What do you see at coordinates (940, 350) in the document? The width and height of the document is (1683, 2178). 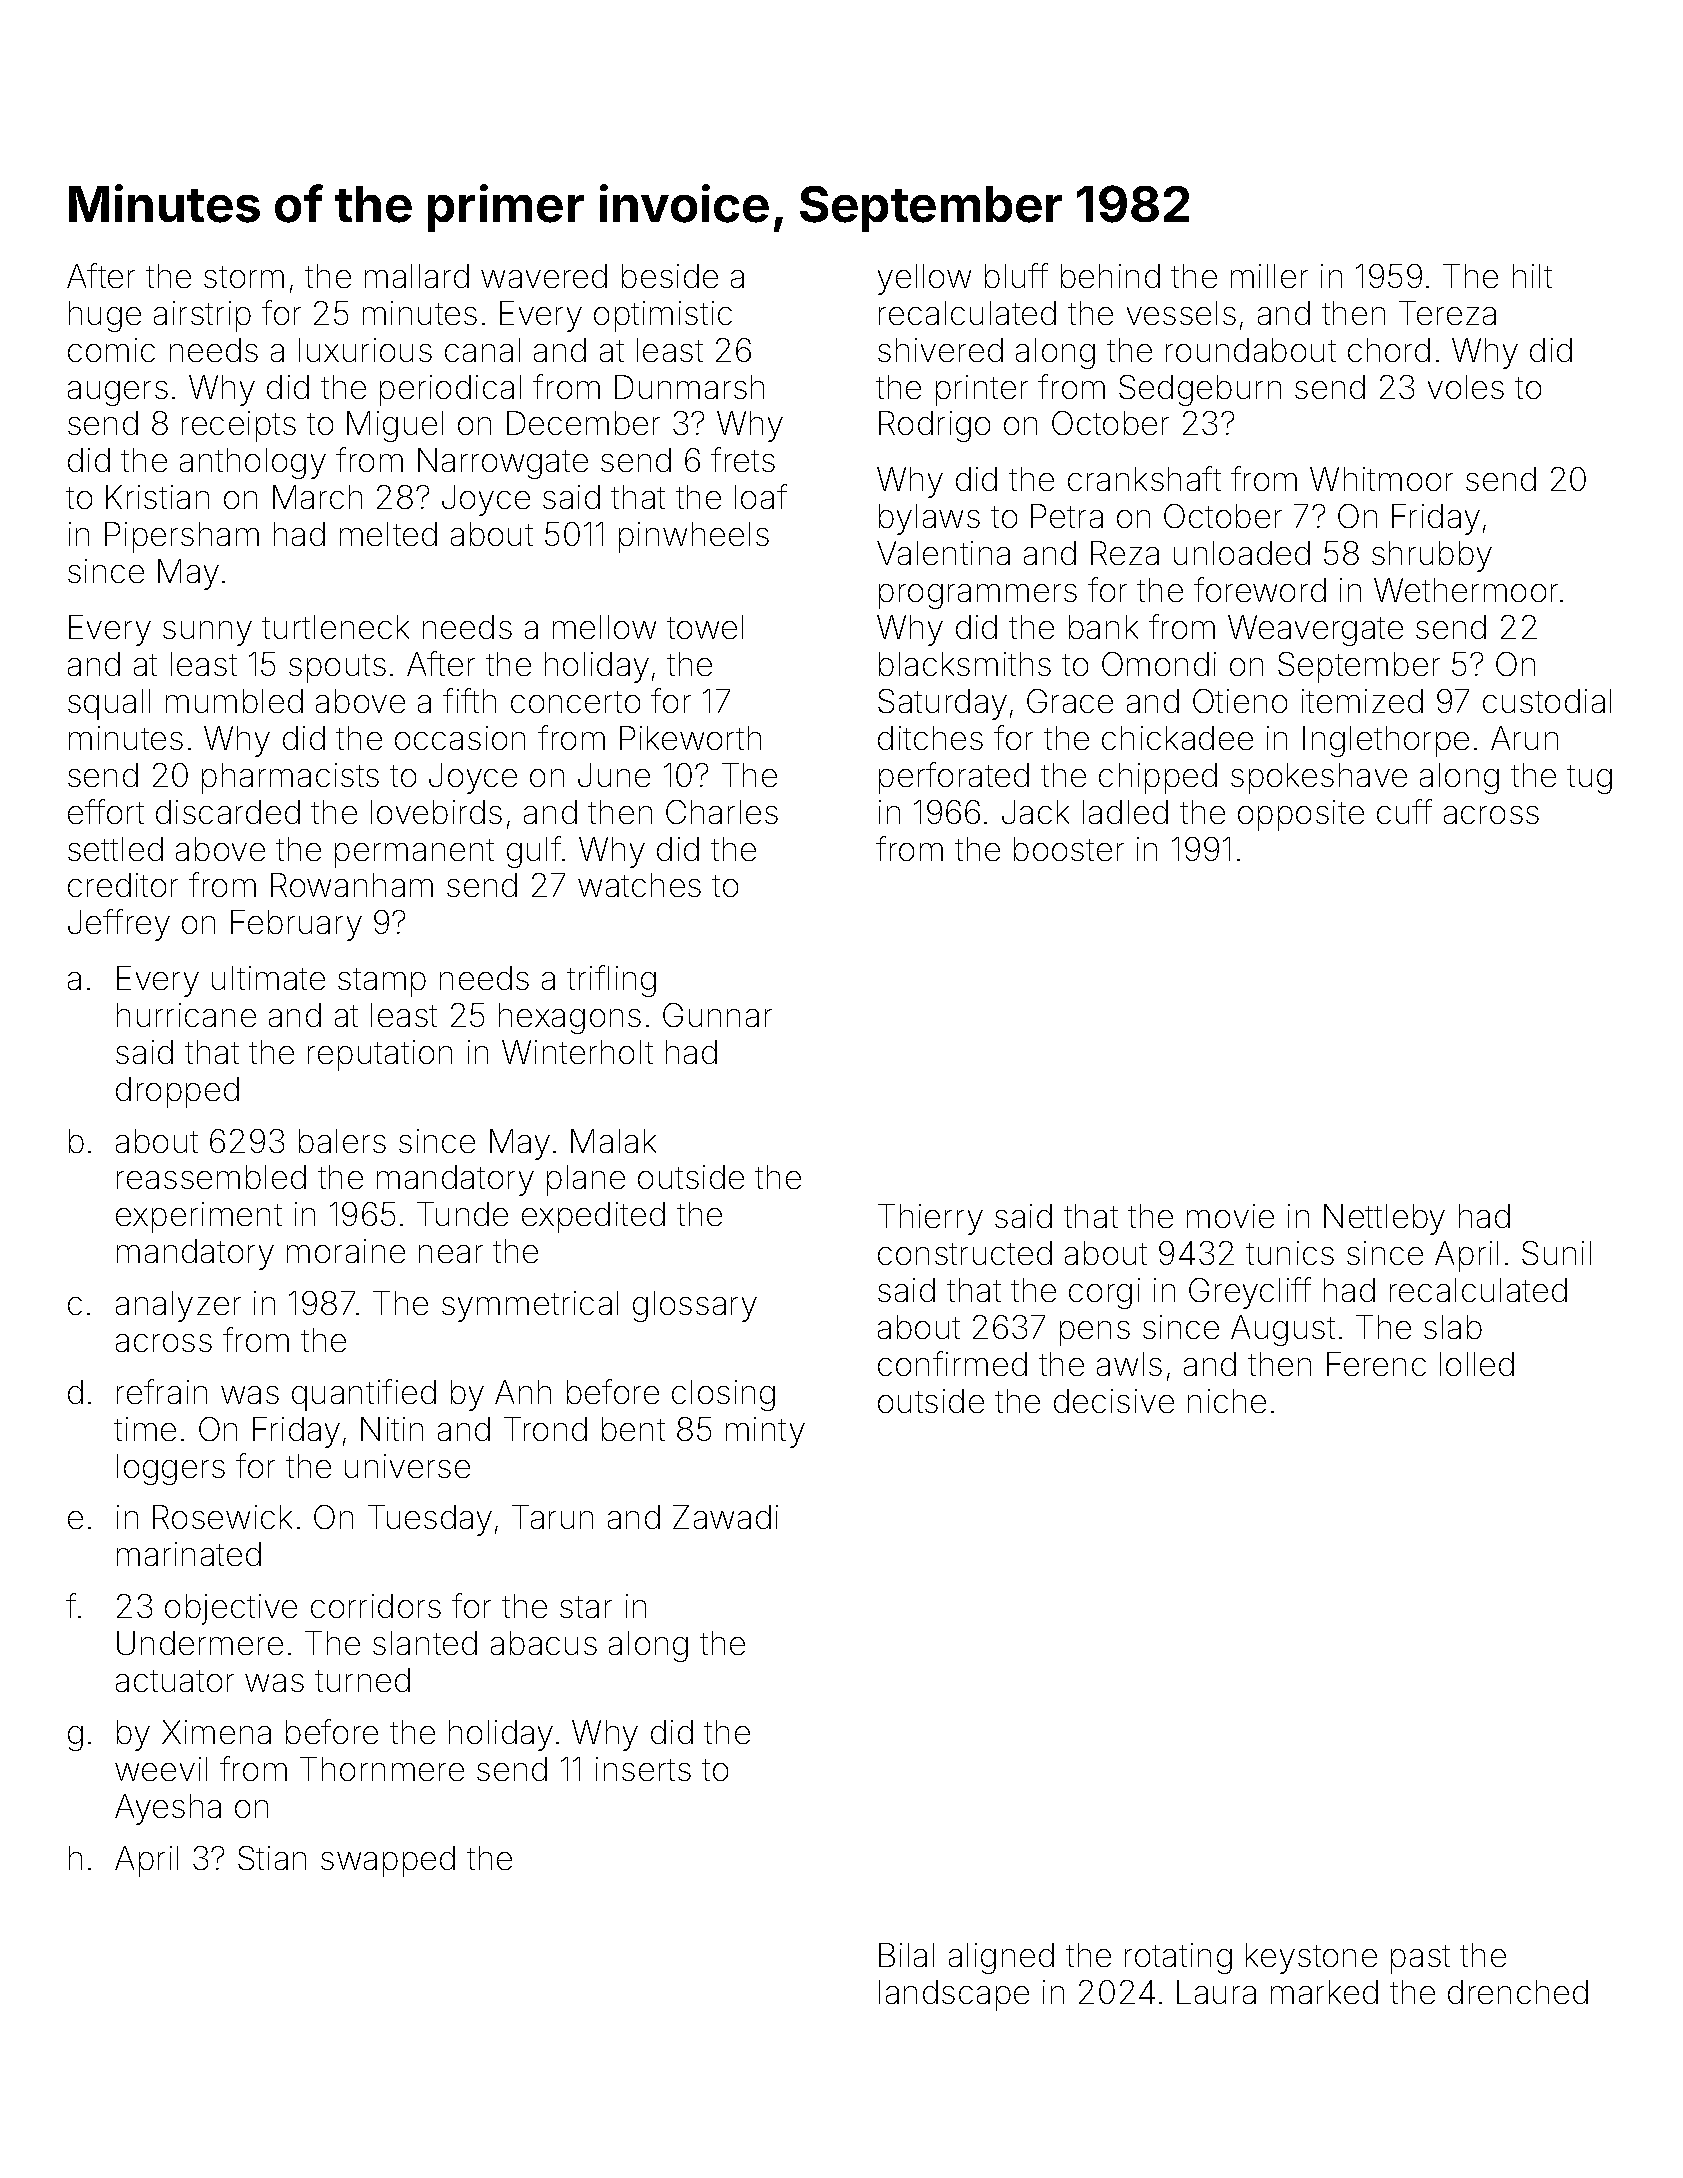 I see `shivered` at bounding box center [940, 350].
